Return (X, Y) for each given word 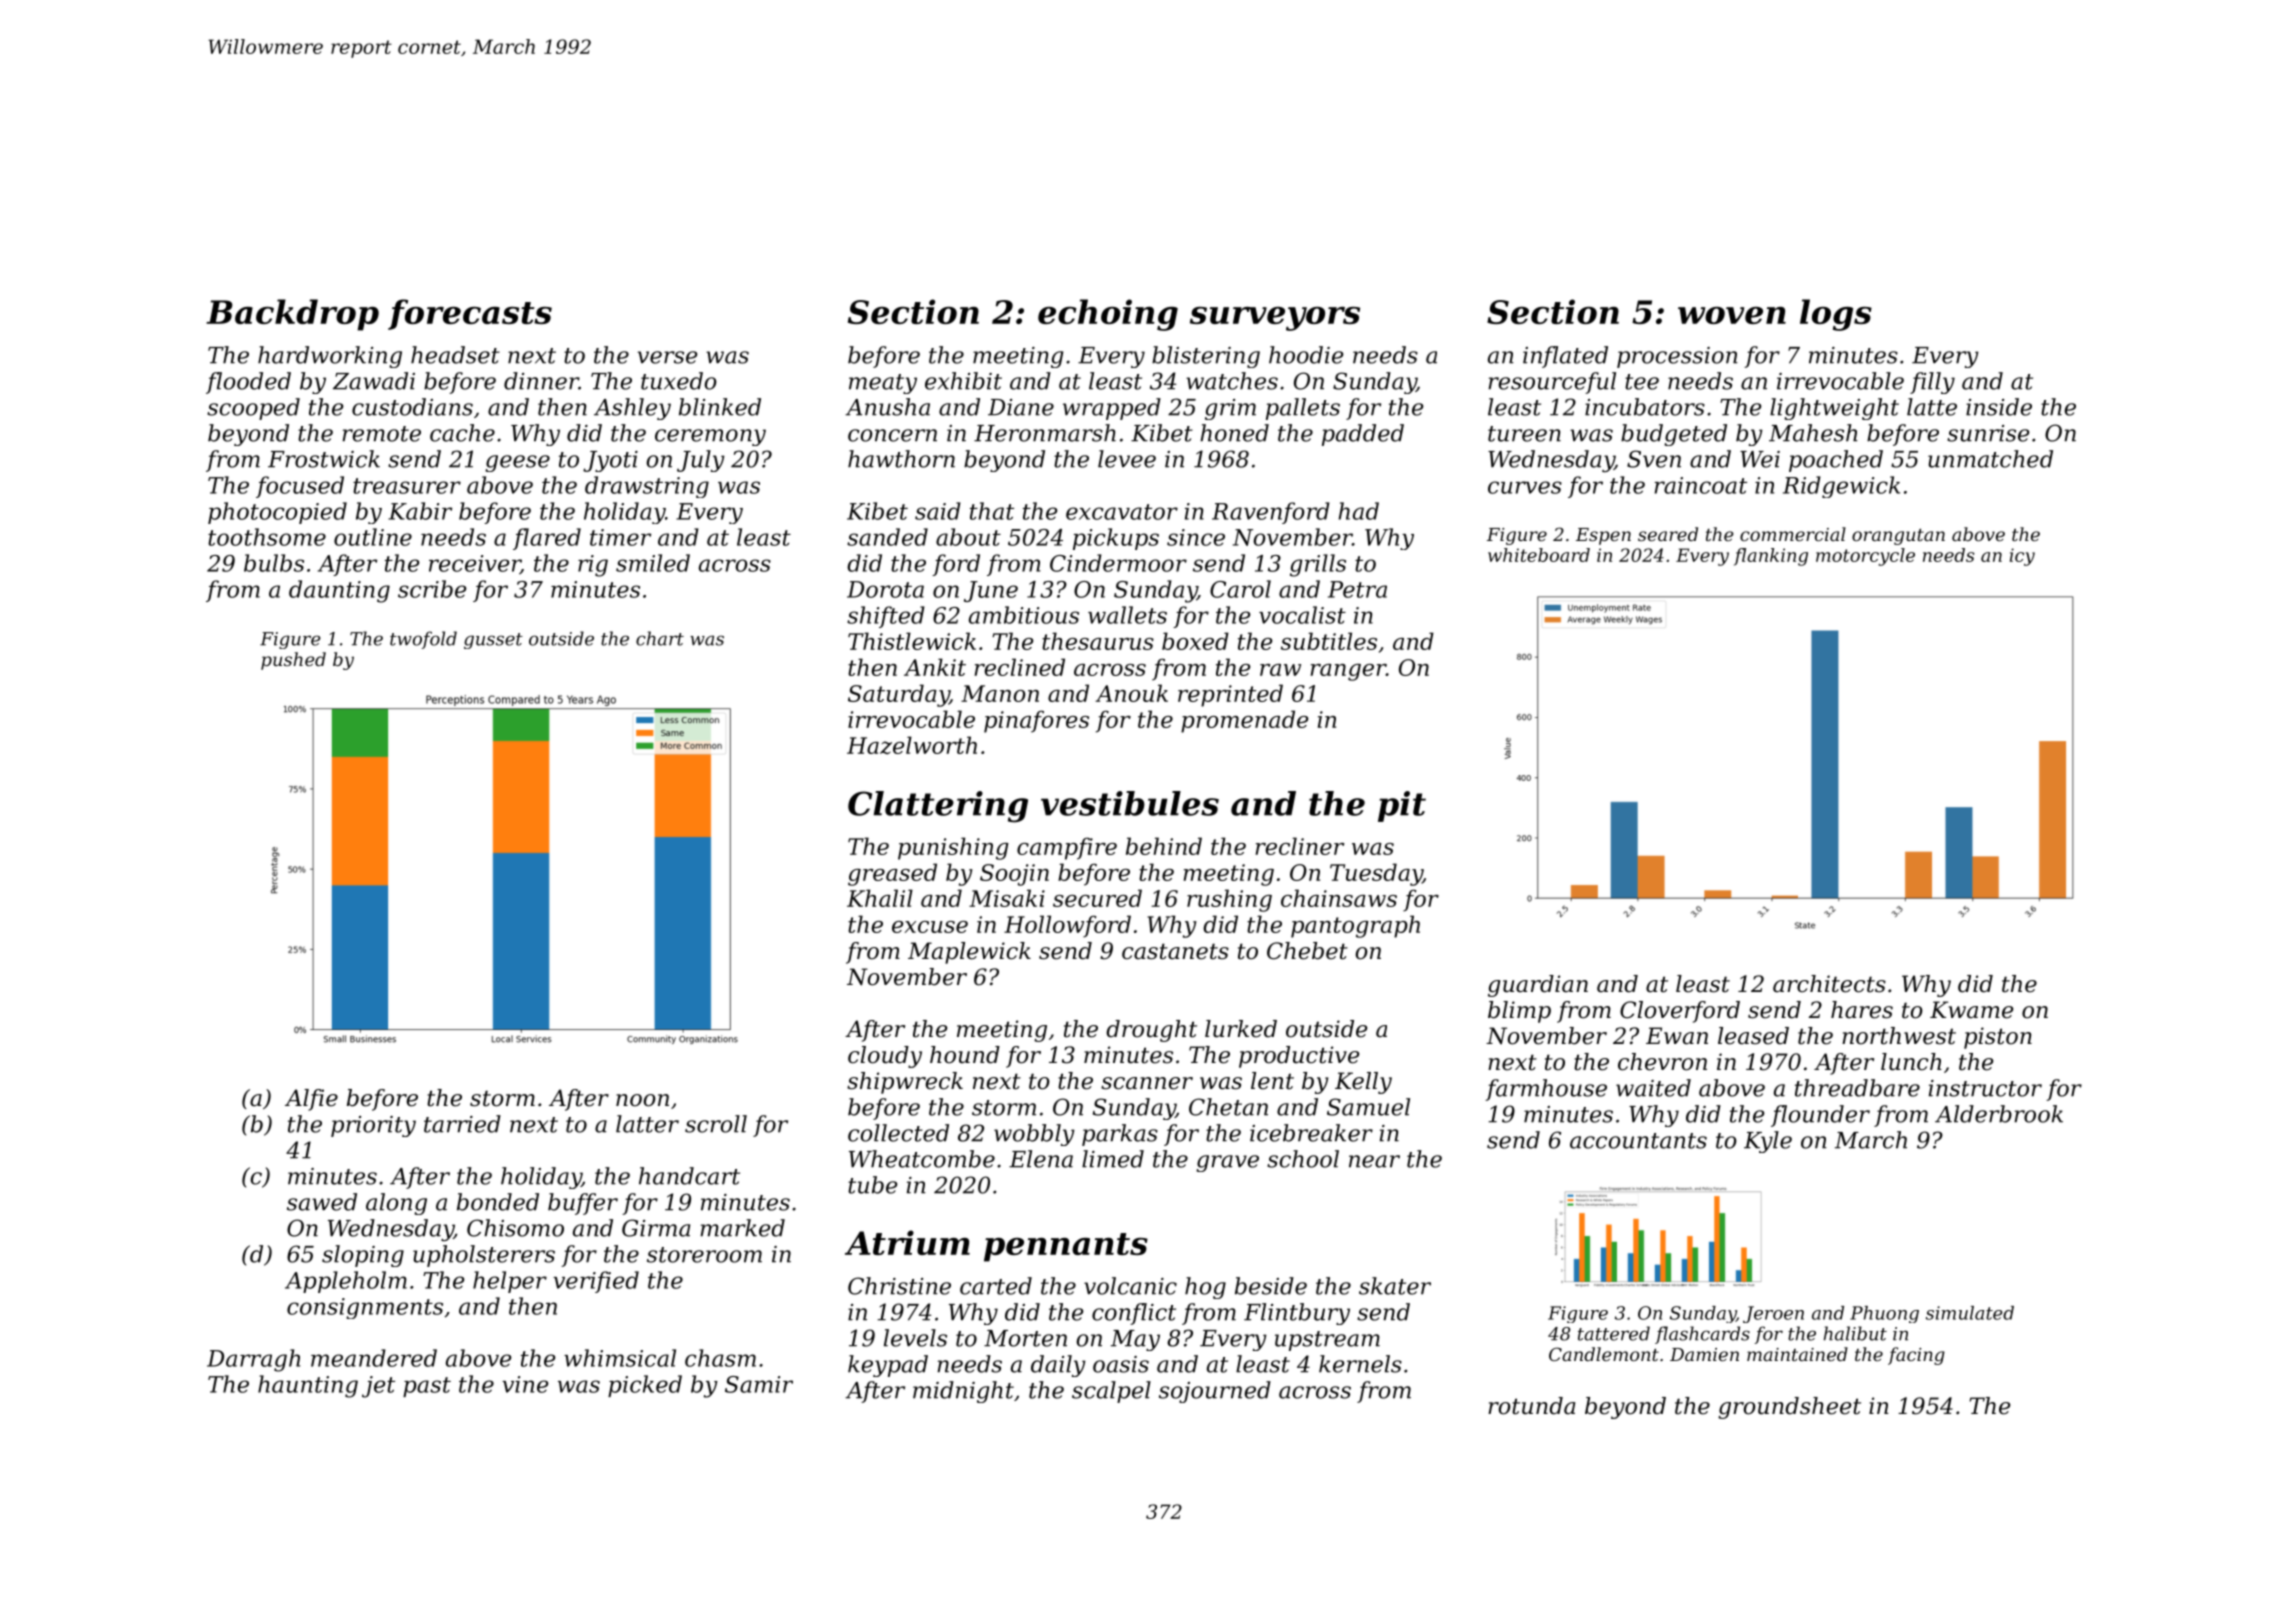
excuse (930, 927)
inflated (1565, 357)
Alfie (311, 1100)
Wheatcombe (922, 1159)
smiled (653, 563)
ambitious (1024, 615)
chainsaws (1339, 898)
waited (1653, 1088)
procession (1677, 357)
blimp (1519, 1012)
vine (525, 1384)
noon (642, 1100)
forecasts (470, 314)
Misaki (1007, 898)
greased (892, 874)
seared (1668, 534)
